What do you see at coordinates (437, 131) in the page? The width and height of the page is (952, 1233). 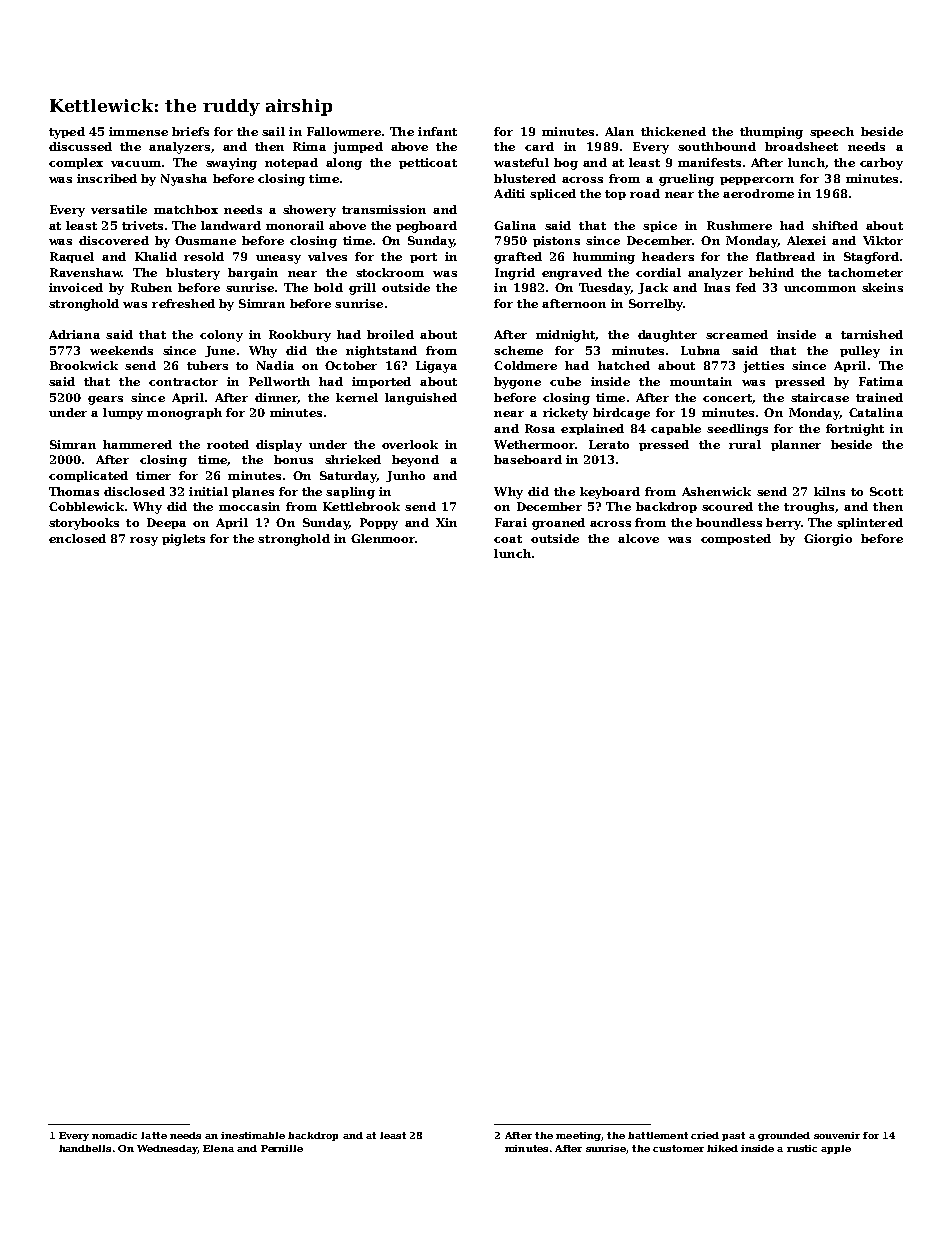 I see `infant` at bounding box center [437, 131].
